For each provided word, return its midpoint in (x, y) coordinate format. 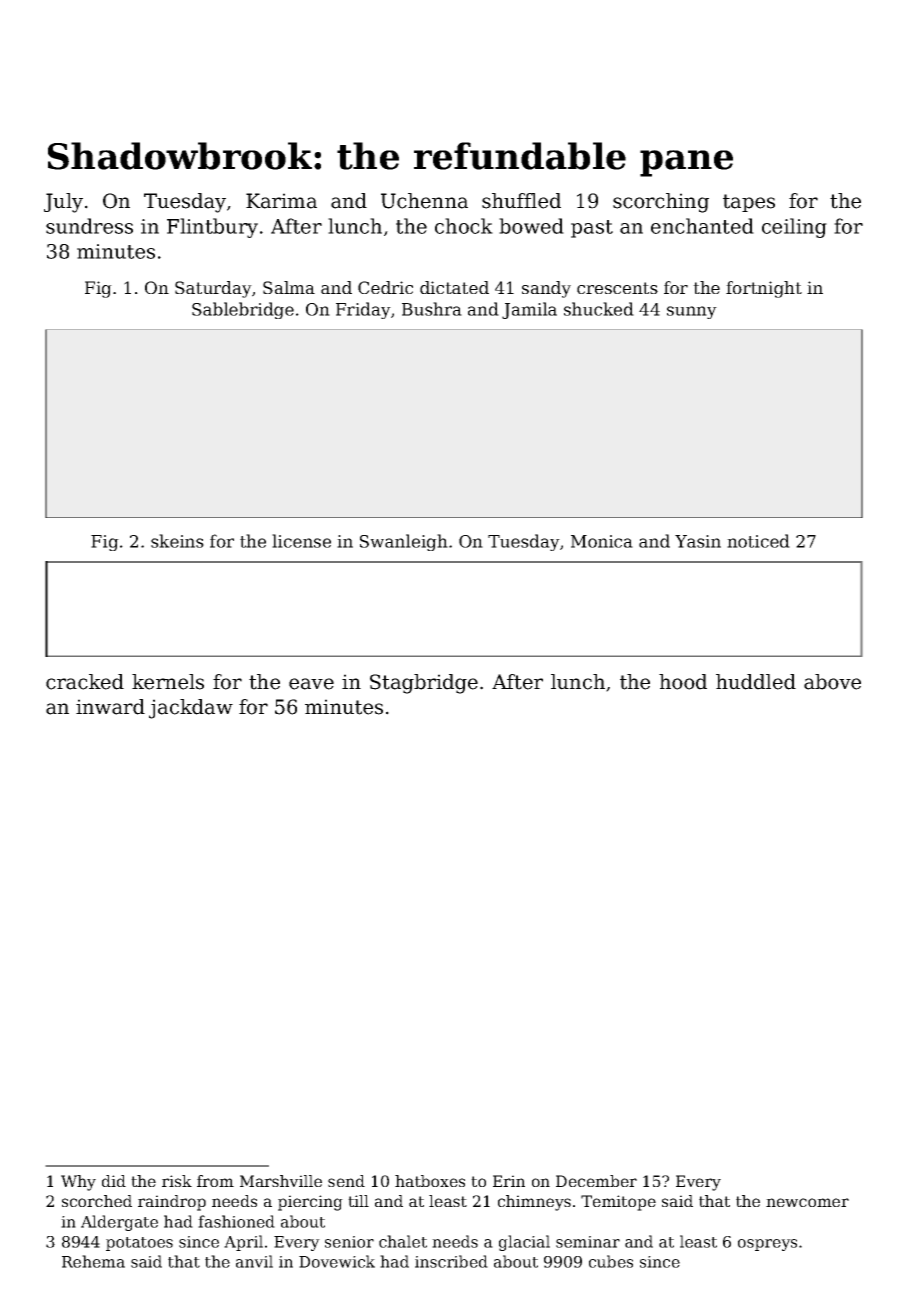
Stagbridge (424, 684)
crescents (617, 288)
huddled (756, 682)
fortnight (764, 289)
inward (110, 707)
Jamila (529, 310)
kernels (168, 682)
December (596, 1181)
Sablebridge (243, 310)
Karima (281, 201)
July (63, 203)
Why (78, 1183)
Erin (509, 1181)
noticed (758, 541)
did (114, 1181)
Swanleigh (404, 542)
